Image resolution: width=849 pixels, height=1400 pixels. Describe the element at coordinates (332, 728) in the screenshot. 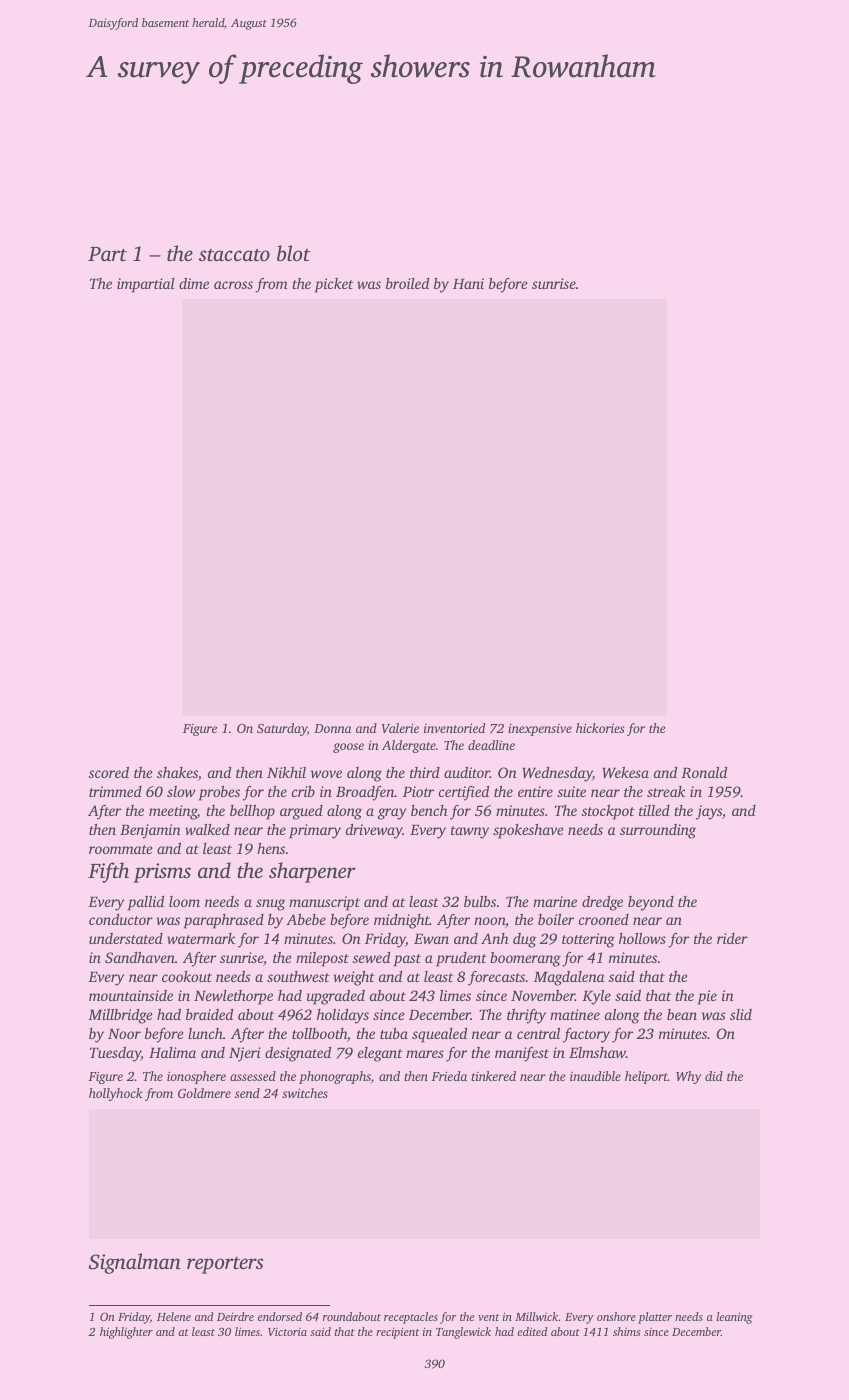

I see `Donna` at that location.
